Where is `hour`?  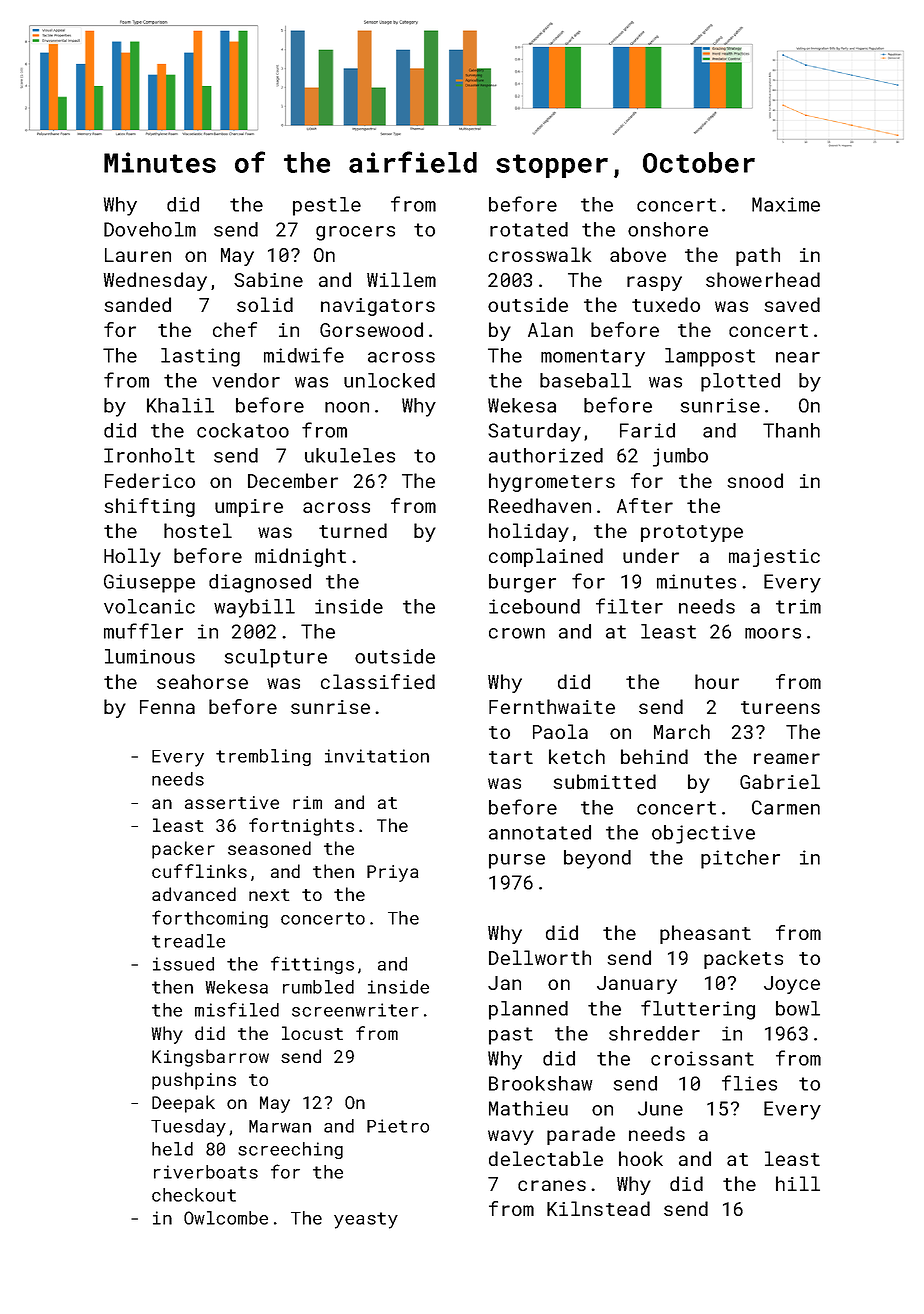 hour is located at coordinates (717, 681).
